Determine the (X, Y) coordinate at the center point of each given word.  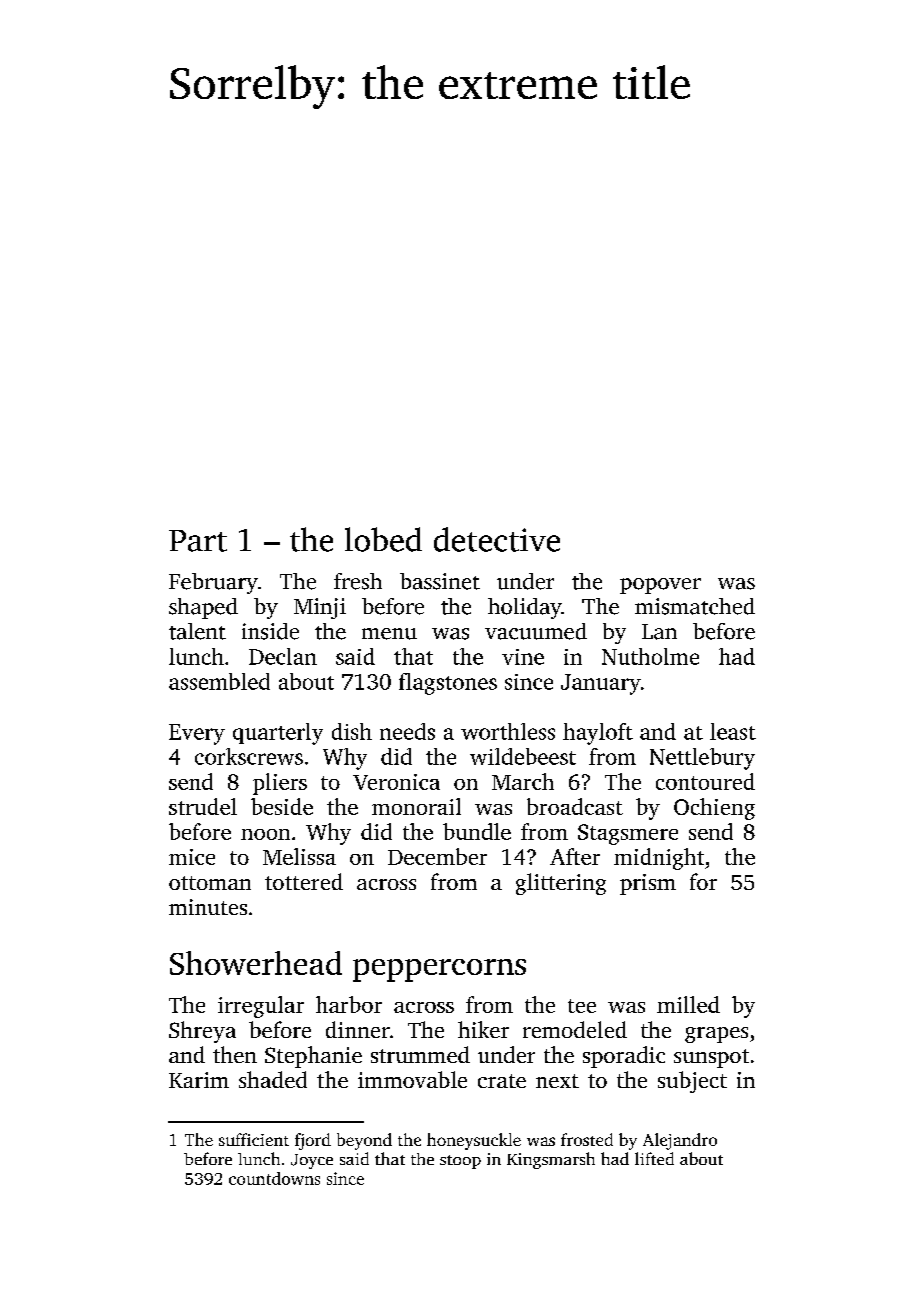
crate (502, 1081)
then (235, 1054)
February (213, 583)
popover (660, 586)
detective (497, 539)
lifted (654, 1158)
